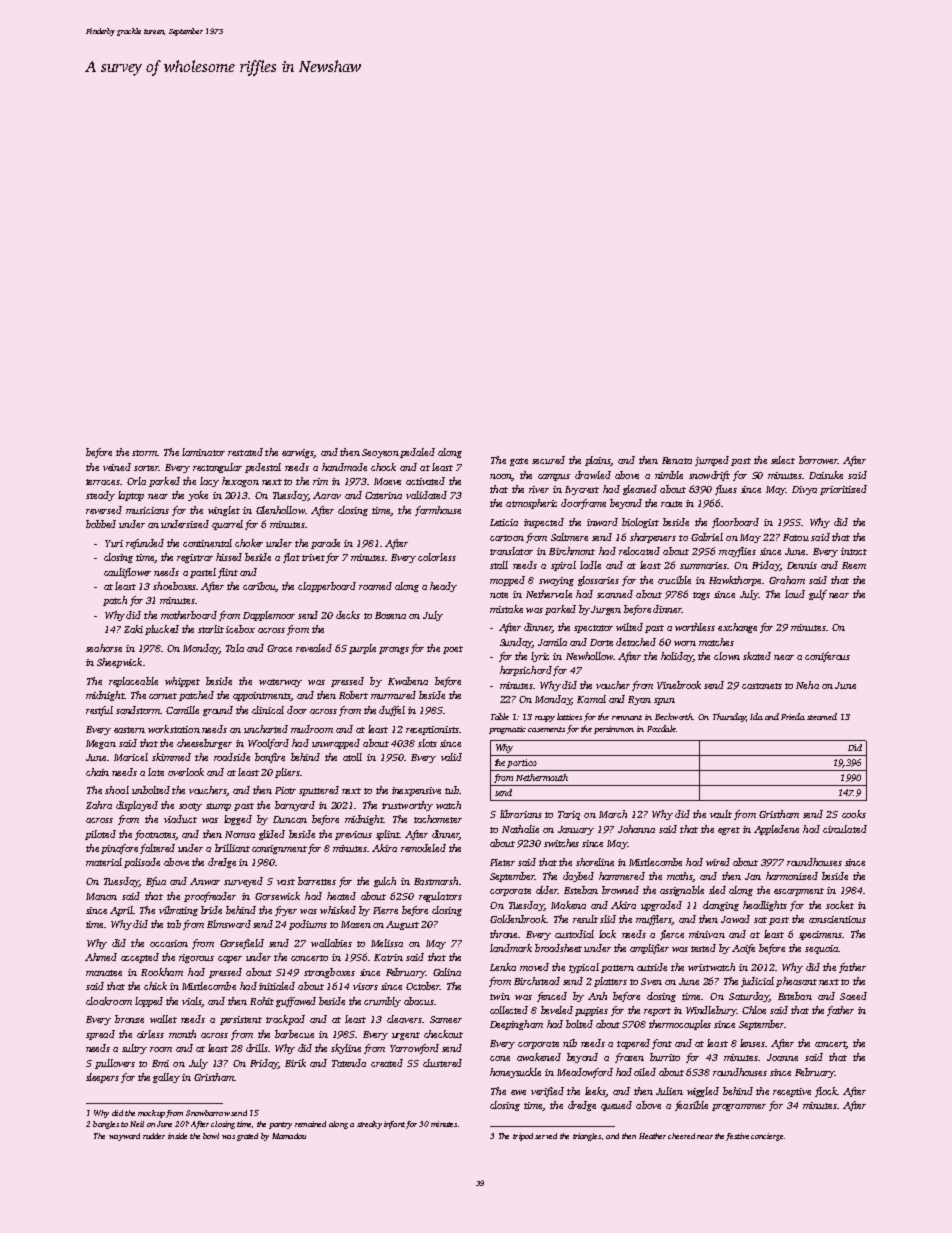  Describe the element at coordinates (203, 452) in the screenshot. I see `laminator` at that location.
